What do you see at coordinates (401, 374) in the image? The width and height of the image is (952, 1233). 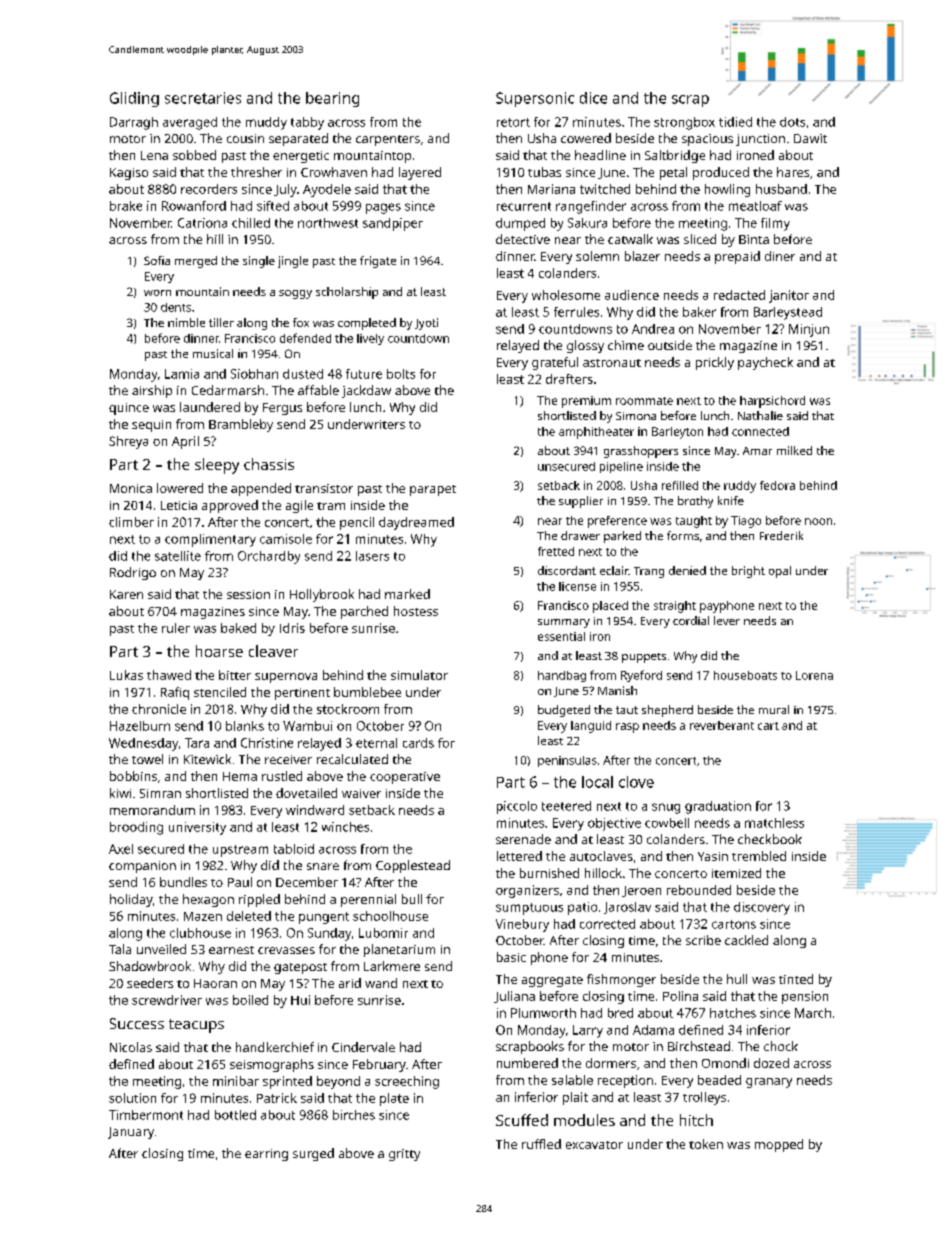 I see `bolts` at bounding box center [401, 374].
